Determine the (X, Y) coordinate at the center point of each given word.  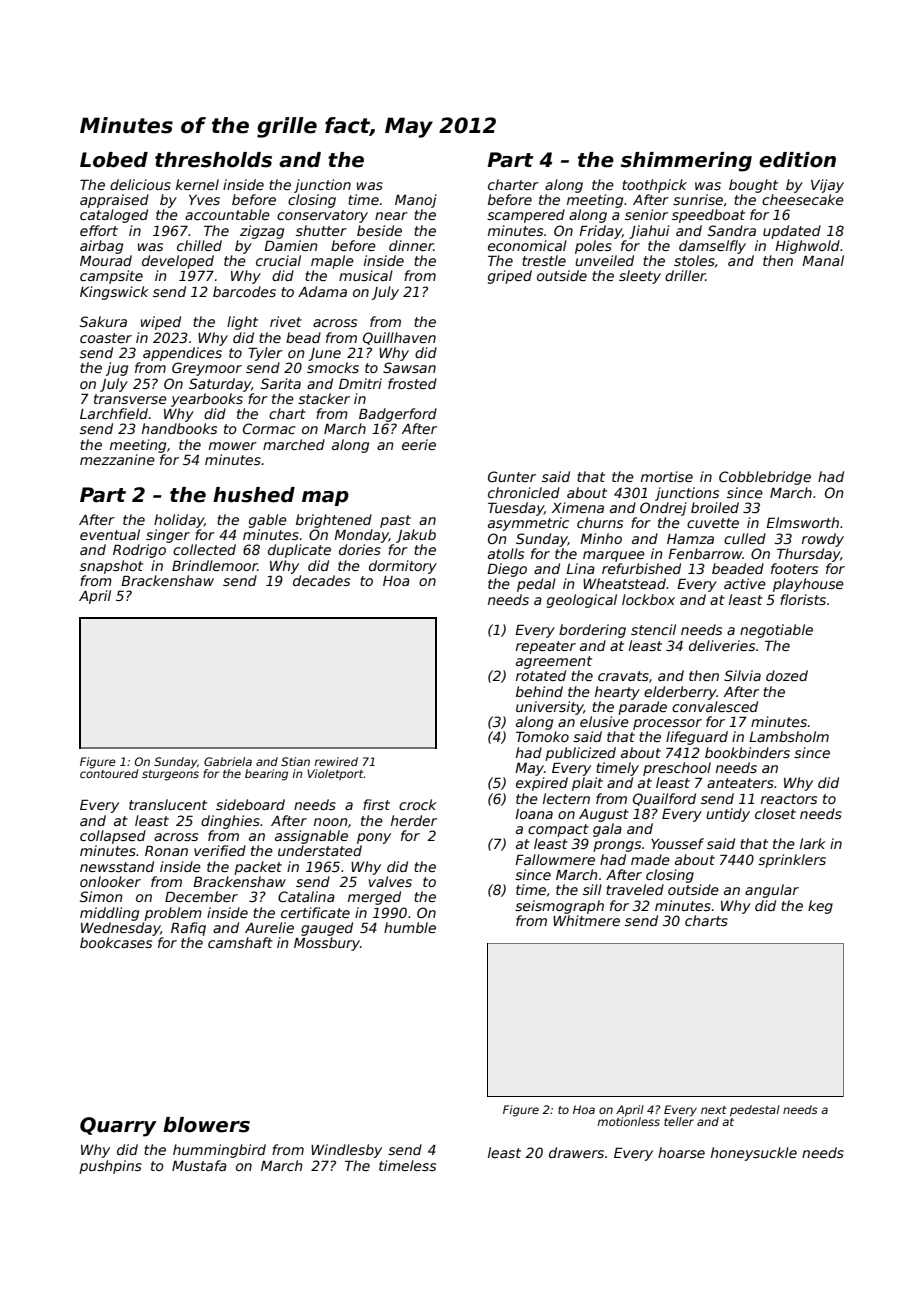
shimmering (686, 162)
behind (539, 691)
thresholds (213, 160)
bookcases (116, 942)
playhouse (808, 585)
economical (527, 245)
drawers (576, 1152)
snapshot (111, 567)
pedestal (755, 1111)
